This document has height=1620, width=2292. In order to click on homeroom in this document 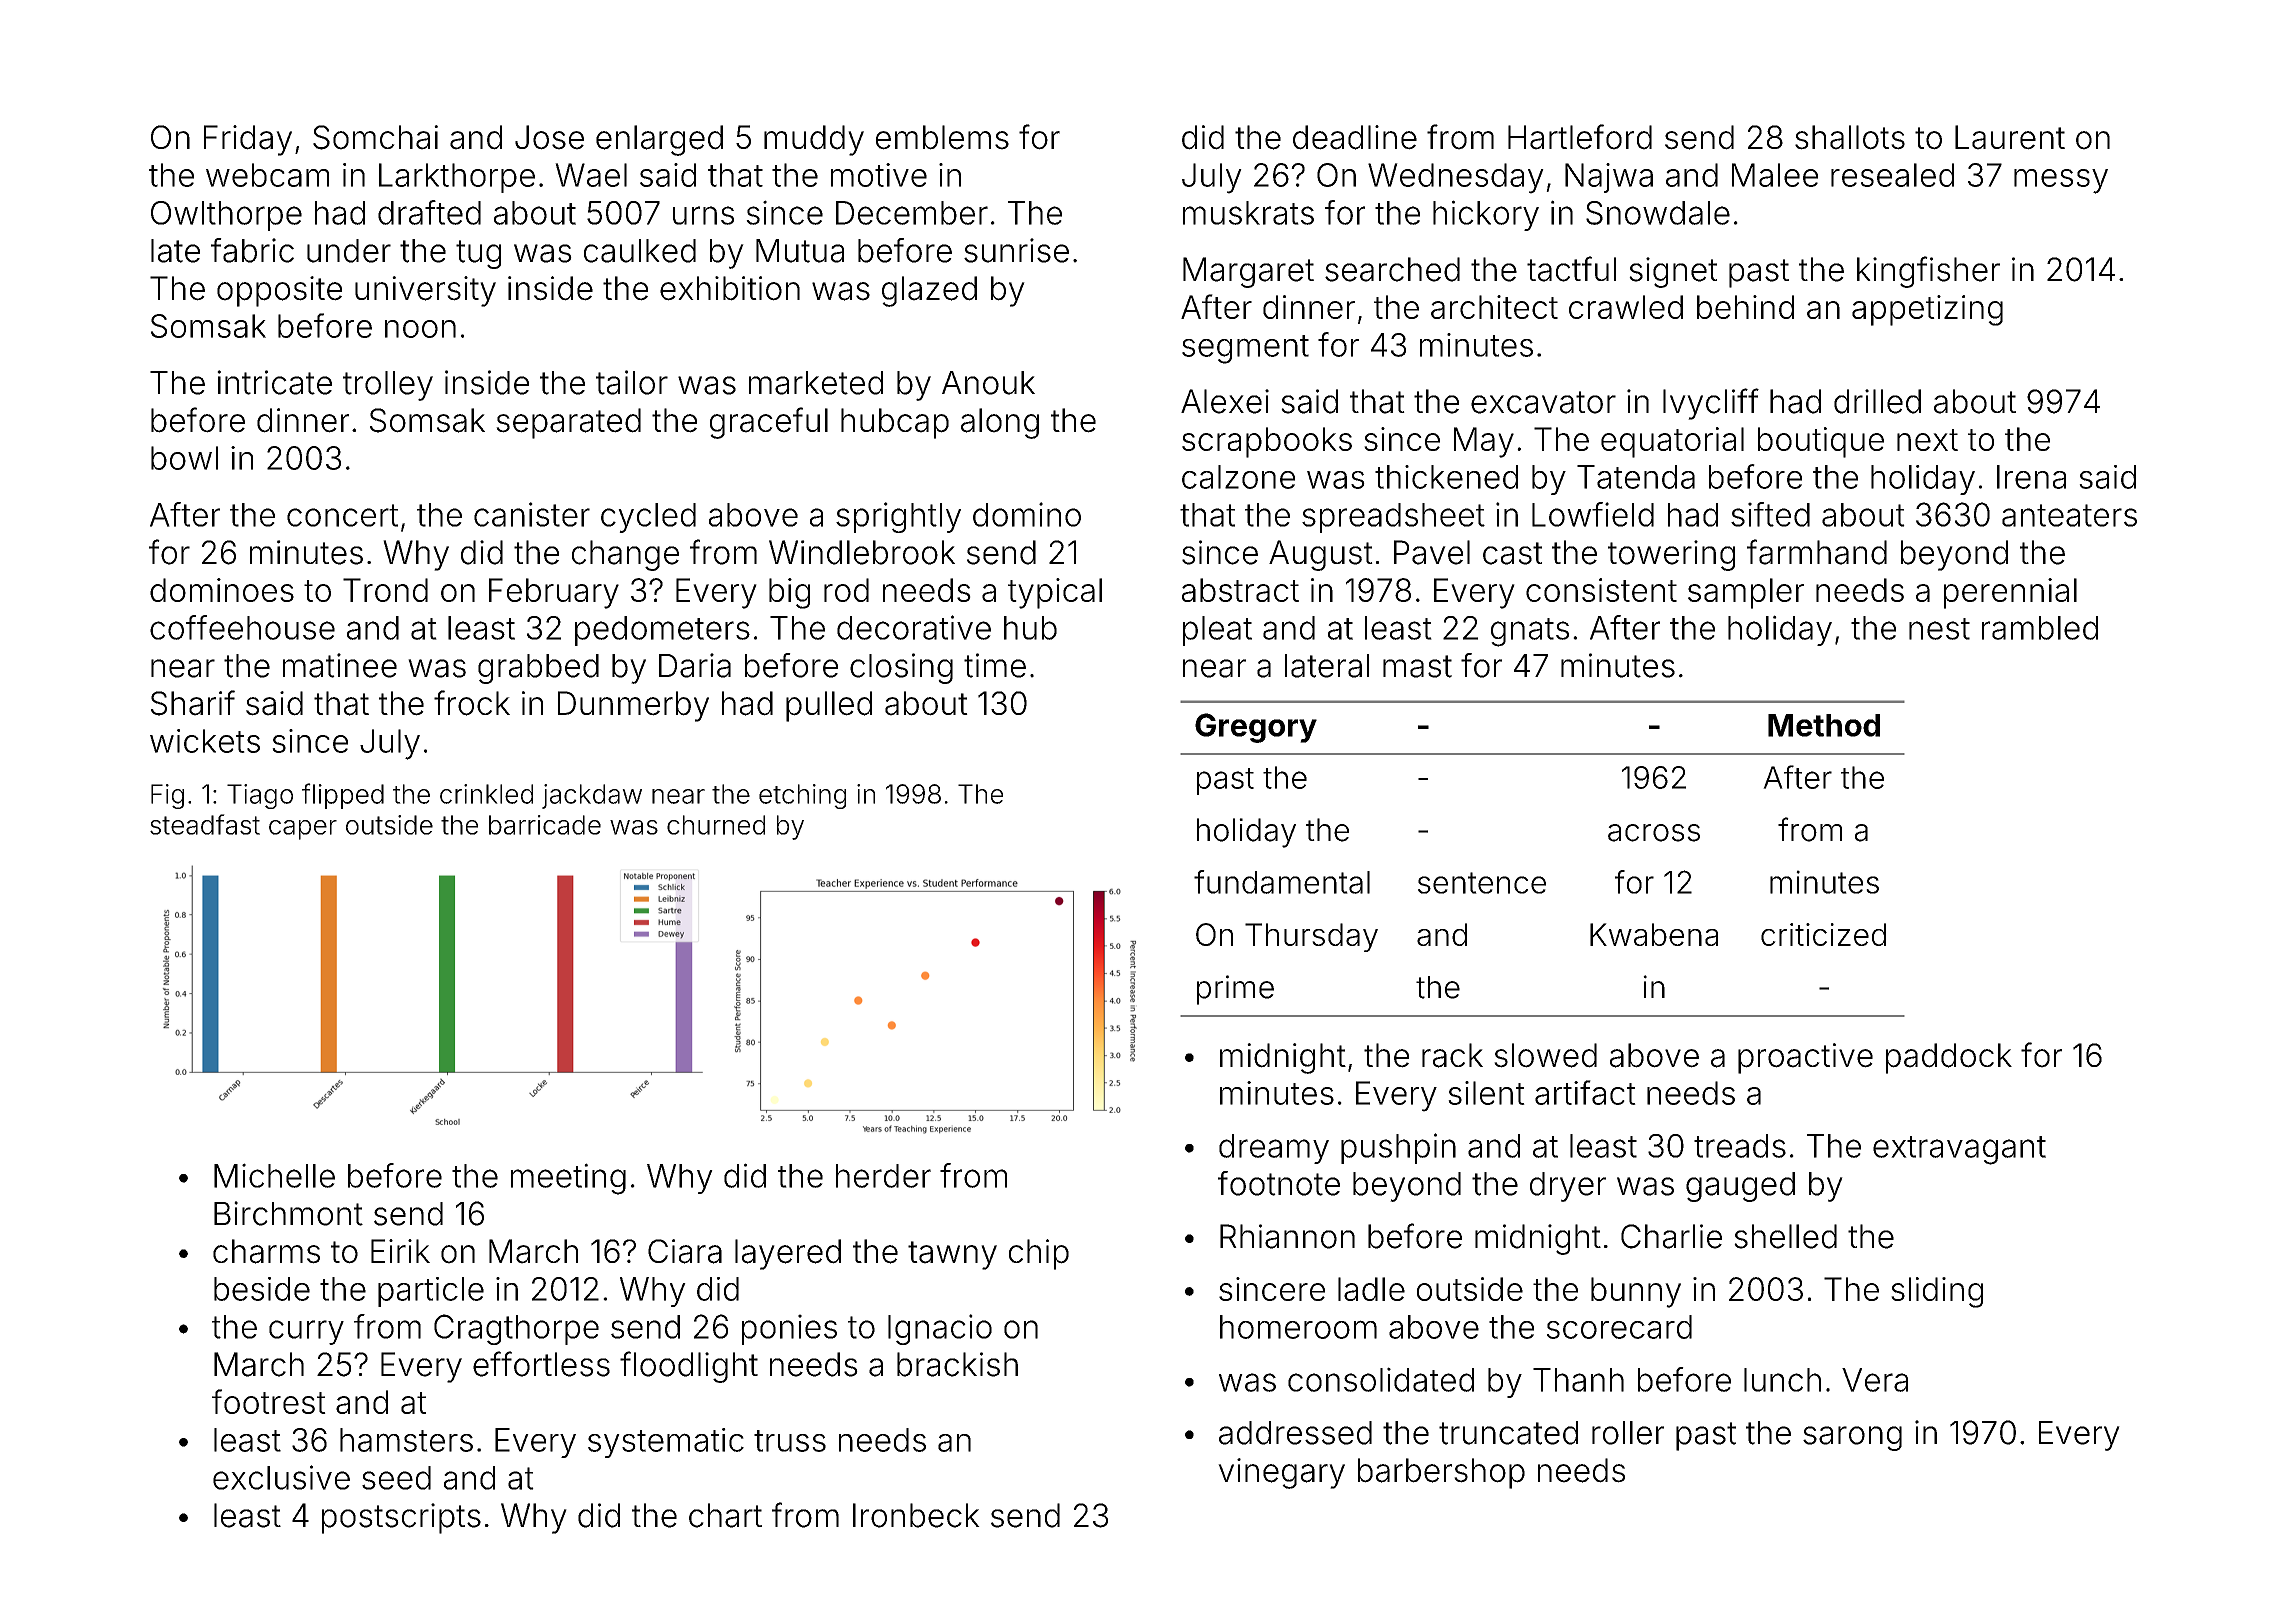, I will do `click(1298, 1327)`.
